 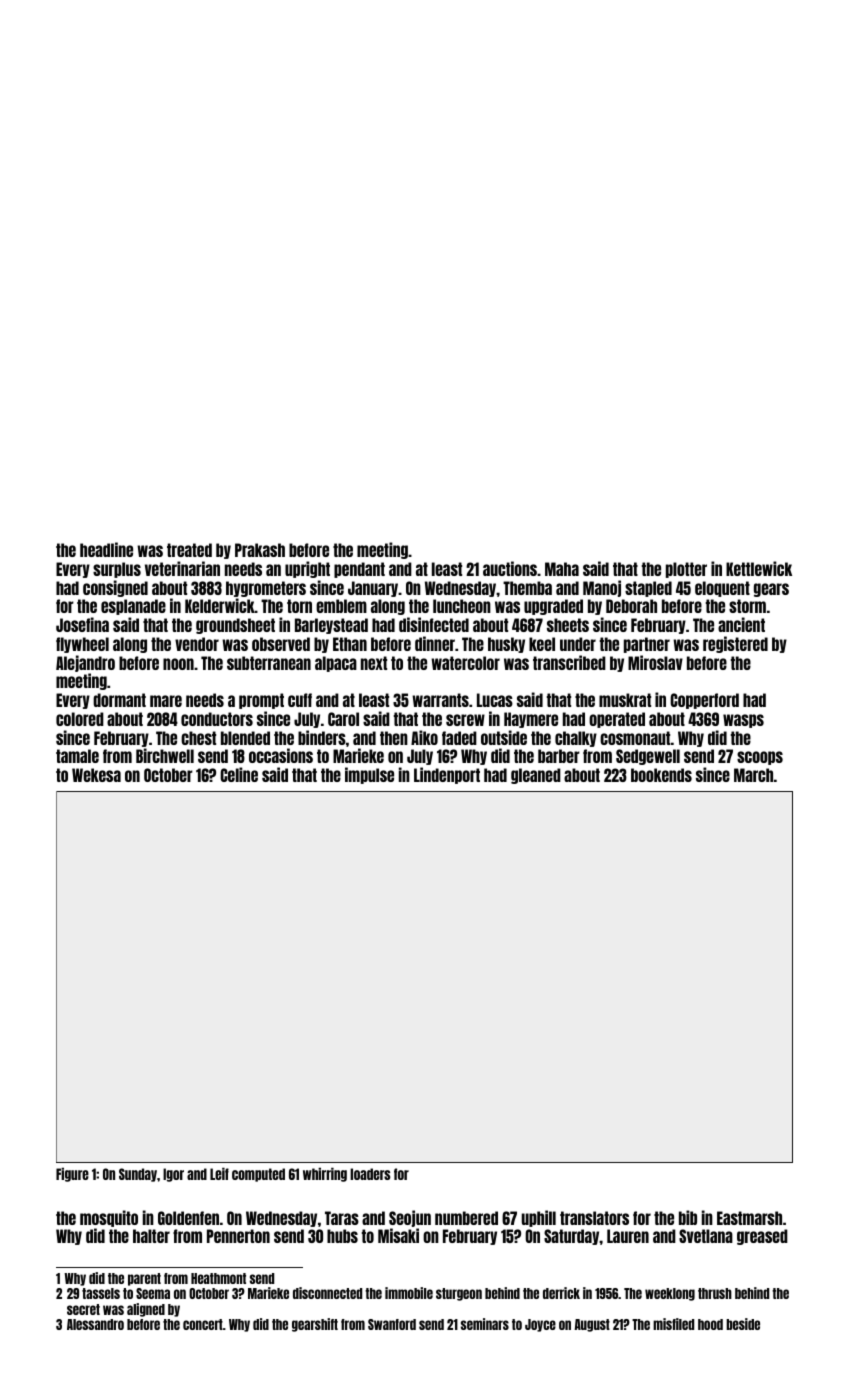 I want to click on translators, so click(x=594, y=1218).
